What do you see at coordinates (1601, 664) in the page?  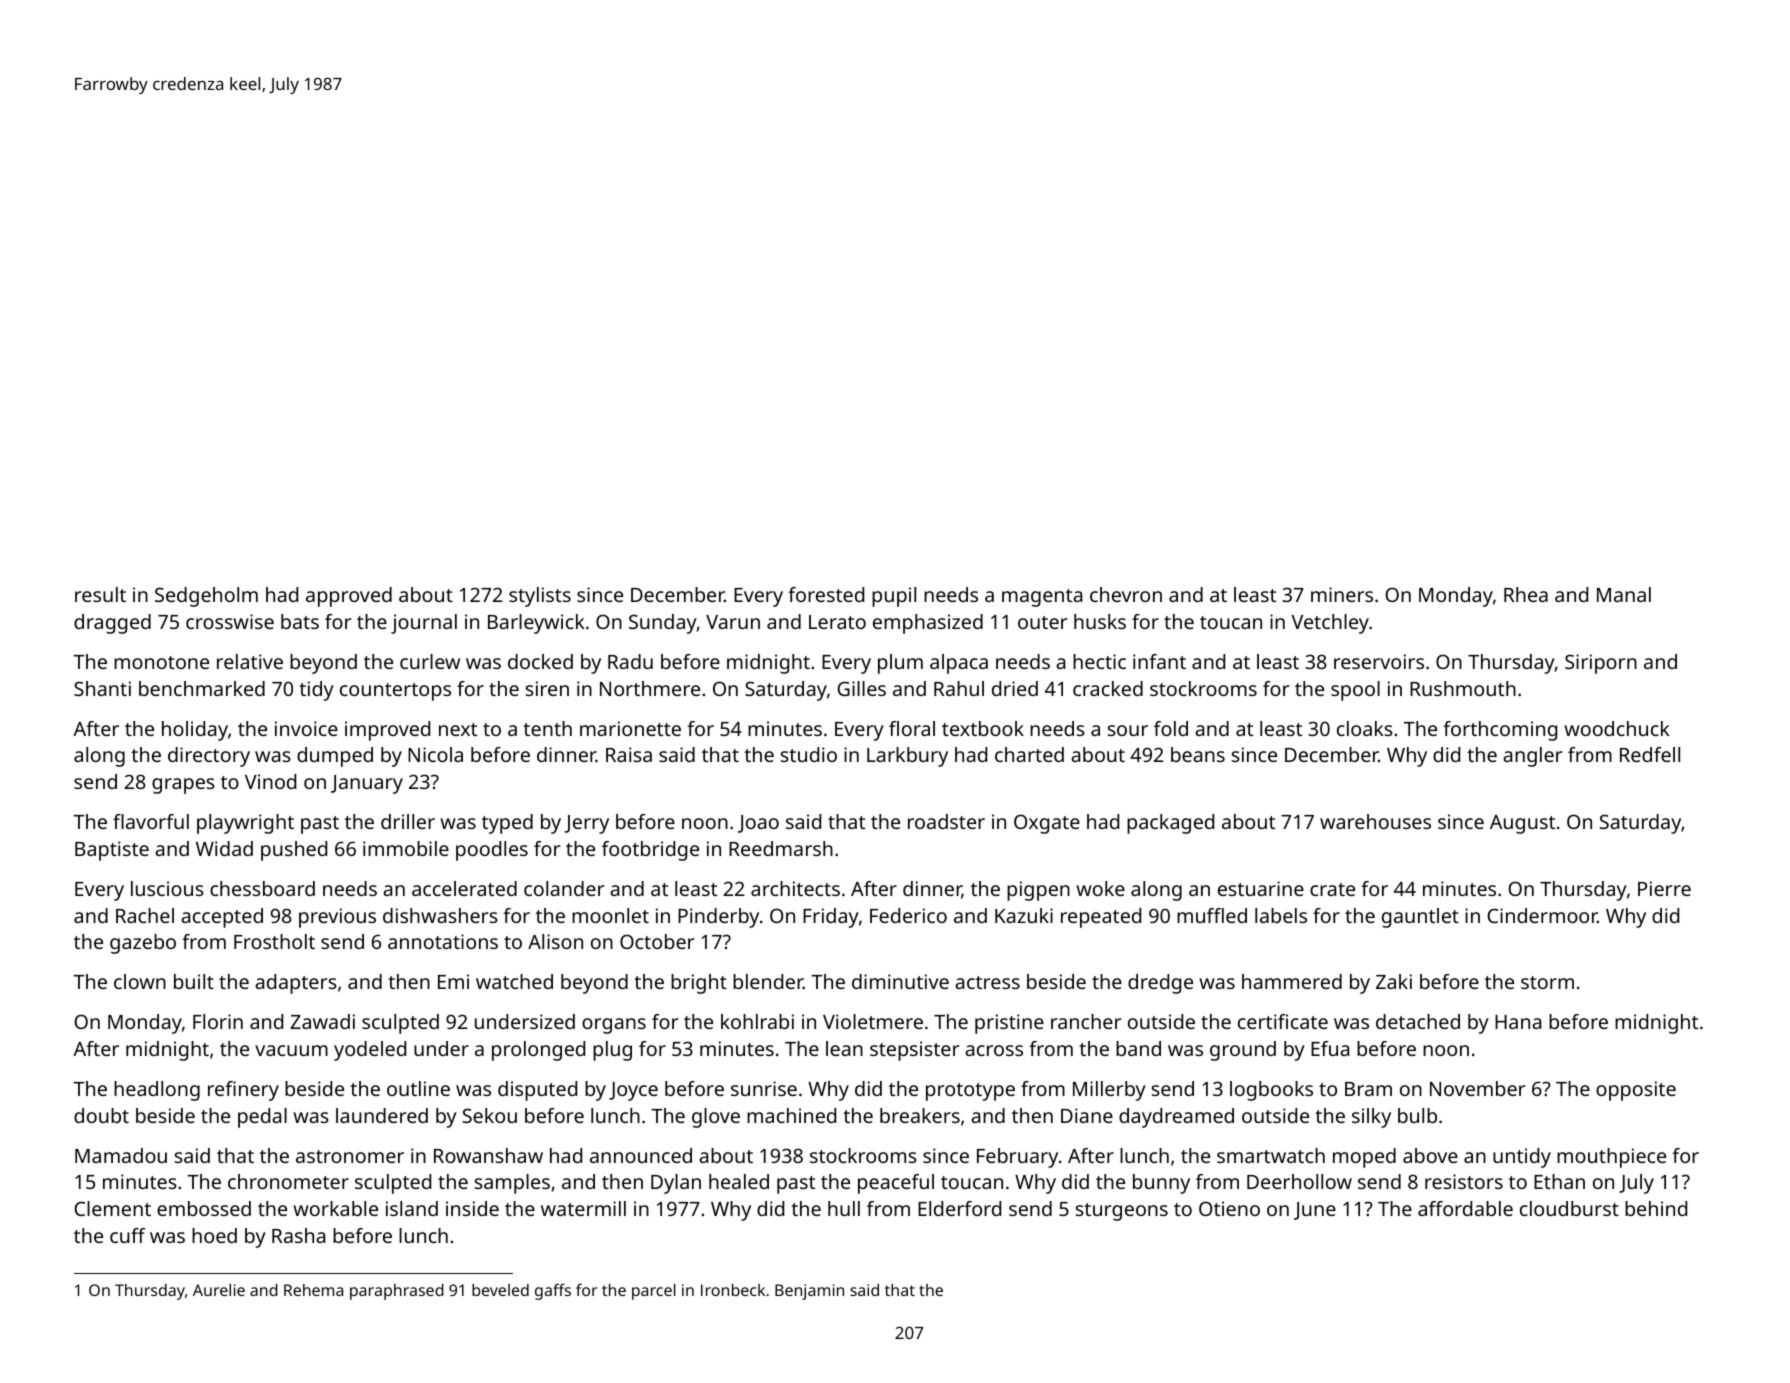 I see `Siriporn` at bounding box center [1601, 664].
